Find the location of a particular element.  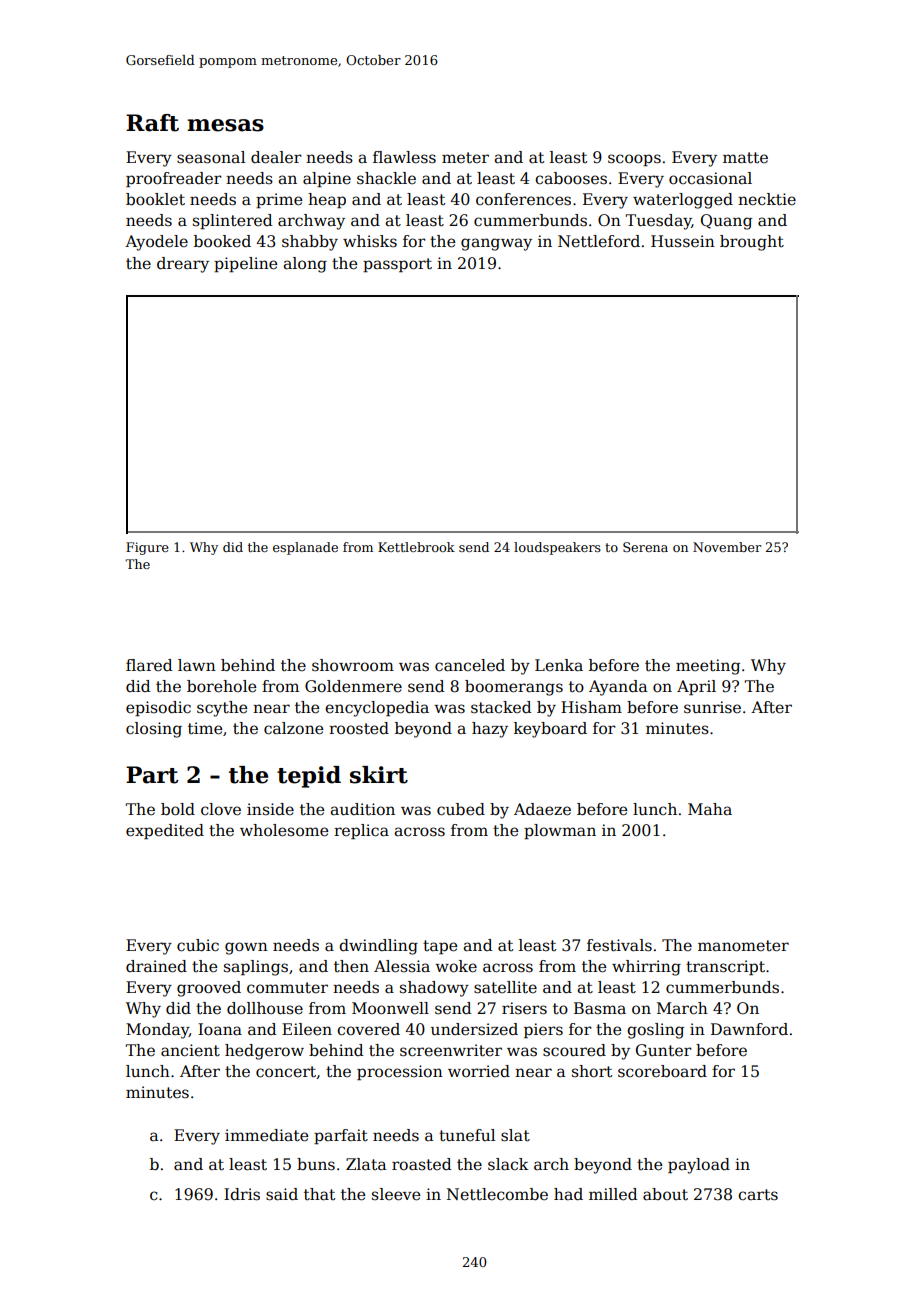

Hussein is located at coordinates (683, 241).
